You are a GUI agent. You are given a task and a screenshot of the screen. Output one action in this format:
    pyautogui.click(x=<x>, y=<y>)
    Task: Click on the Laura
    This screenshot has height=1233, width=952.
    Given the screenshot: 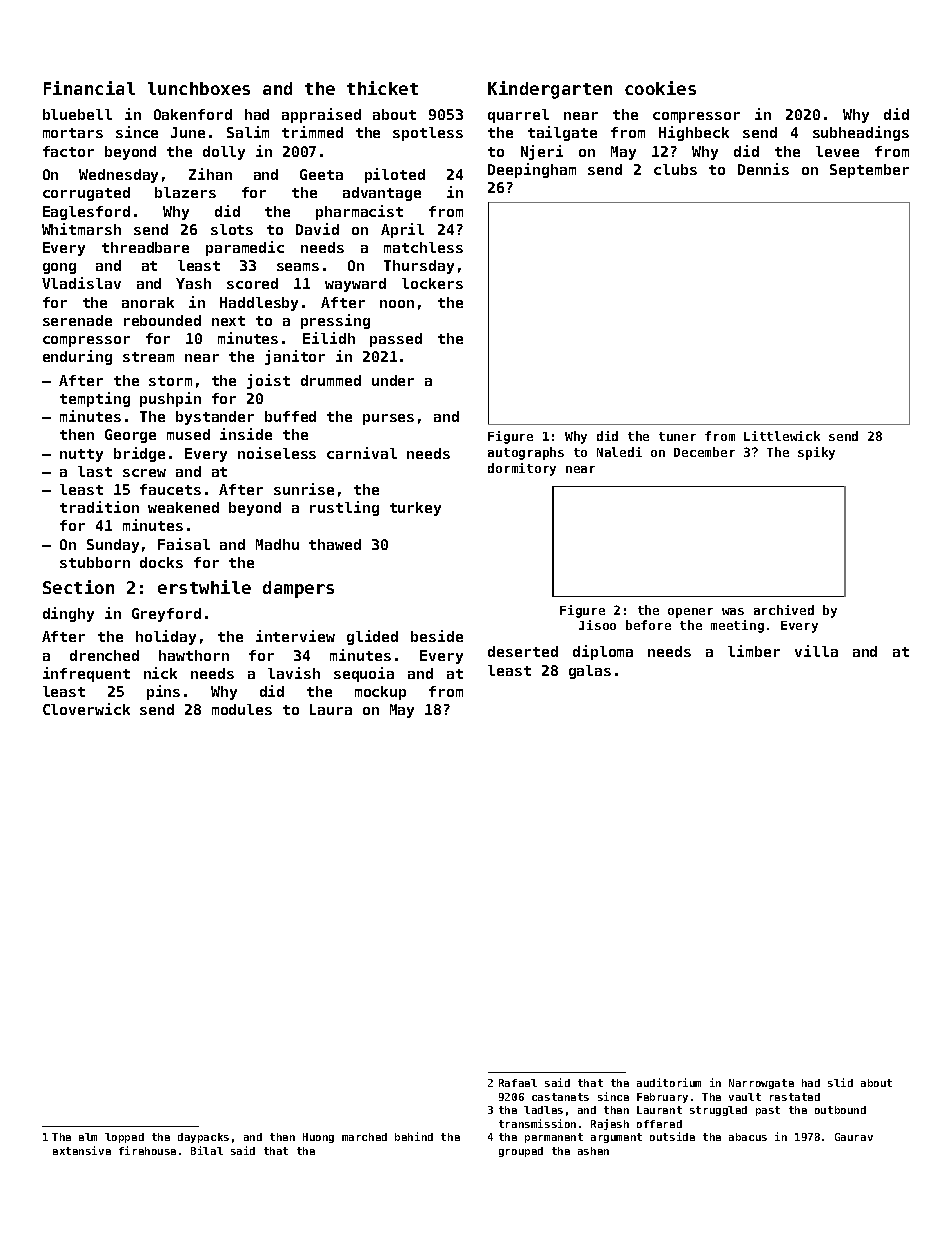 What is the action you would take?
    pyautogui.click(x=331, y=709)
